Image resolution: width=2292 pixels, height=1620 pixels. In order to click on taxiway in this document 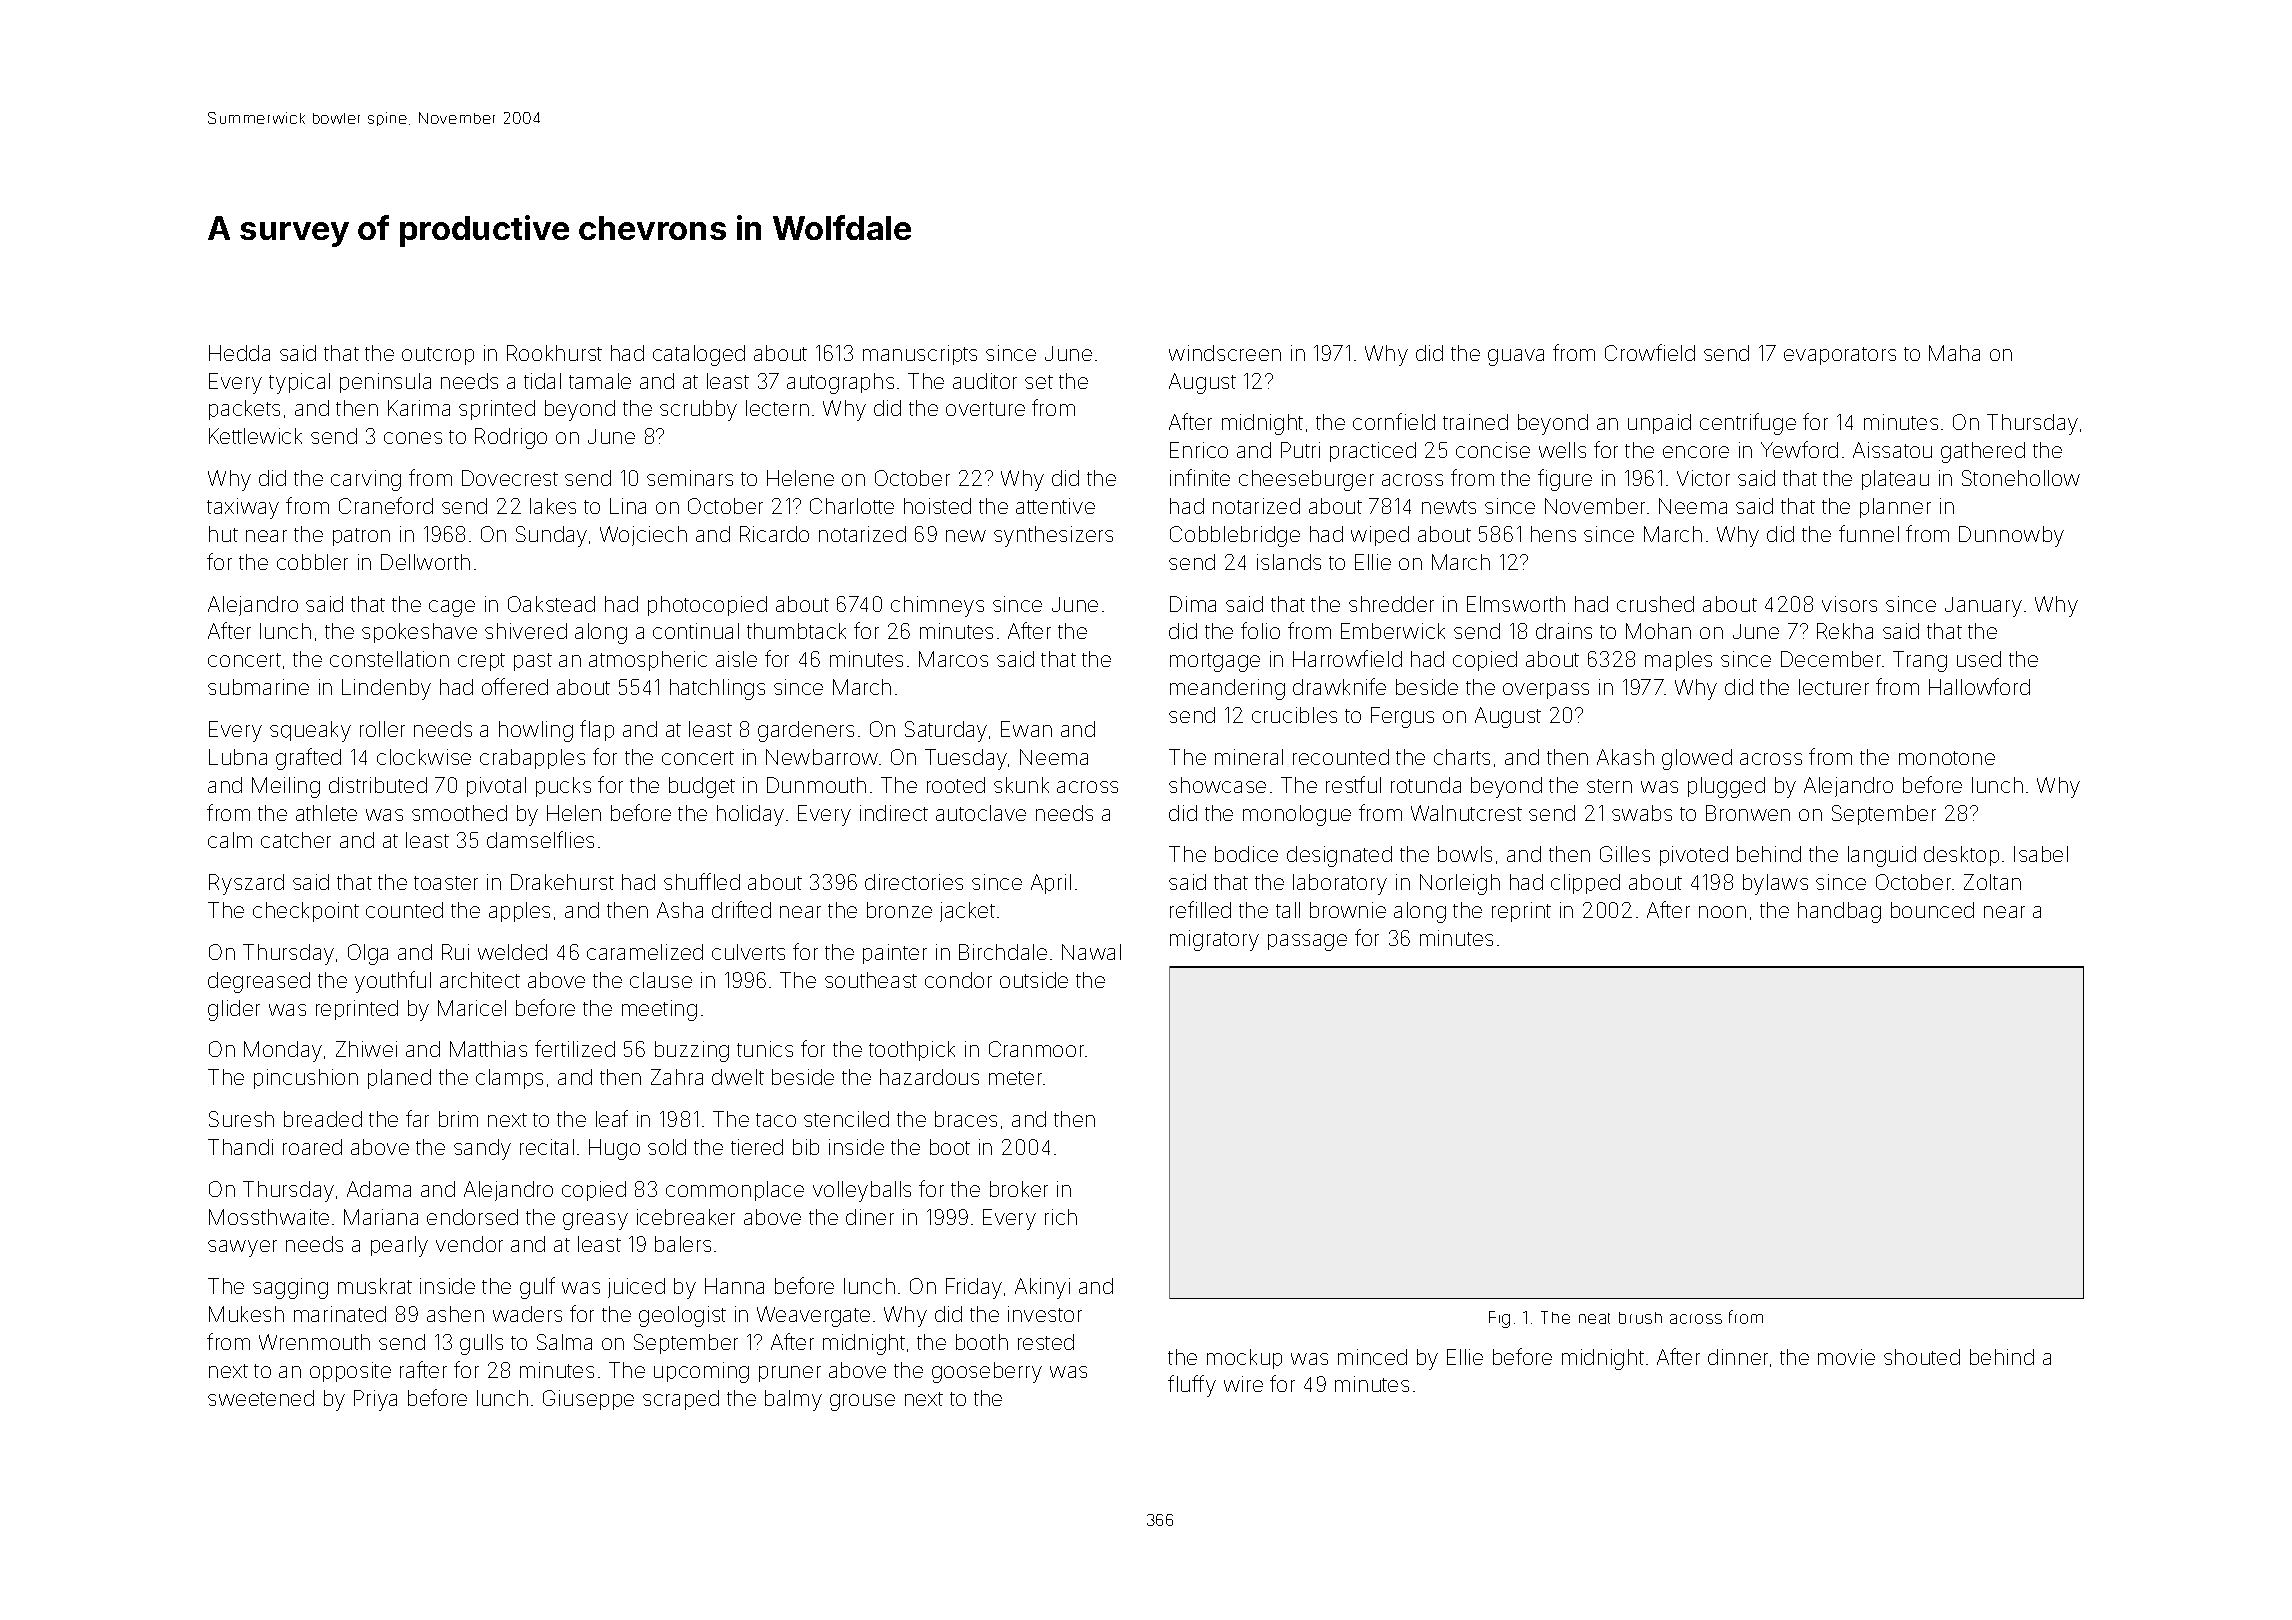, I will do `click(243, 508)`.
